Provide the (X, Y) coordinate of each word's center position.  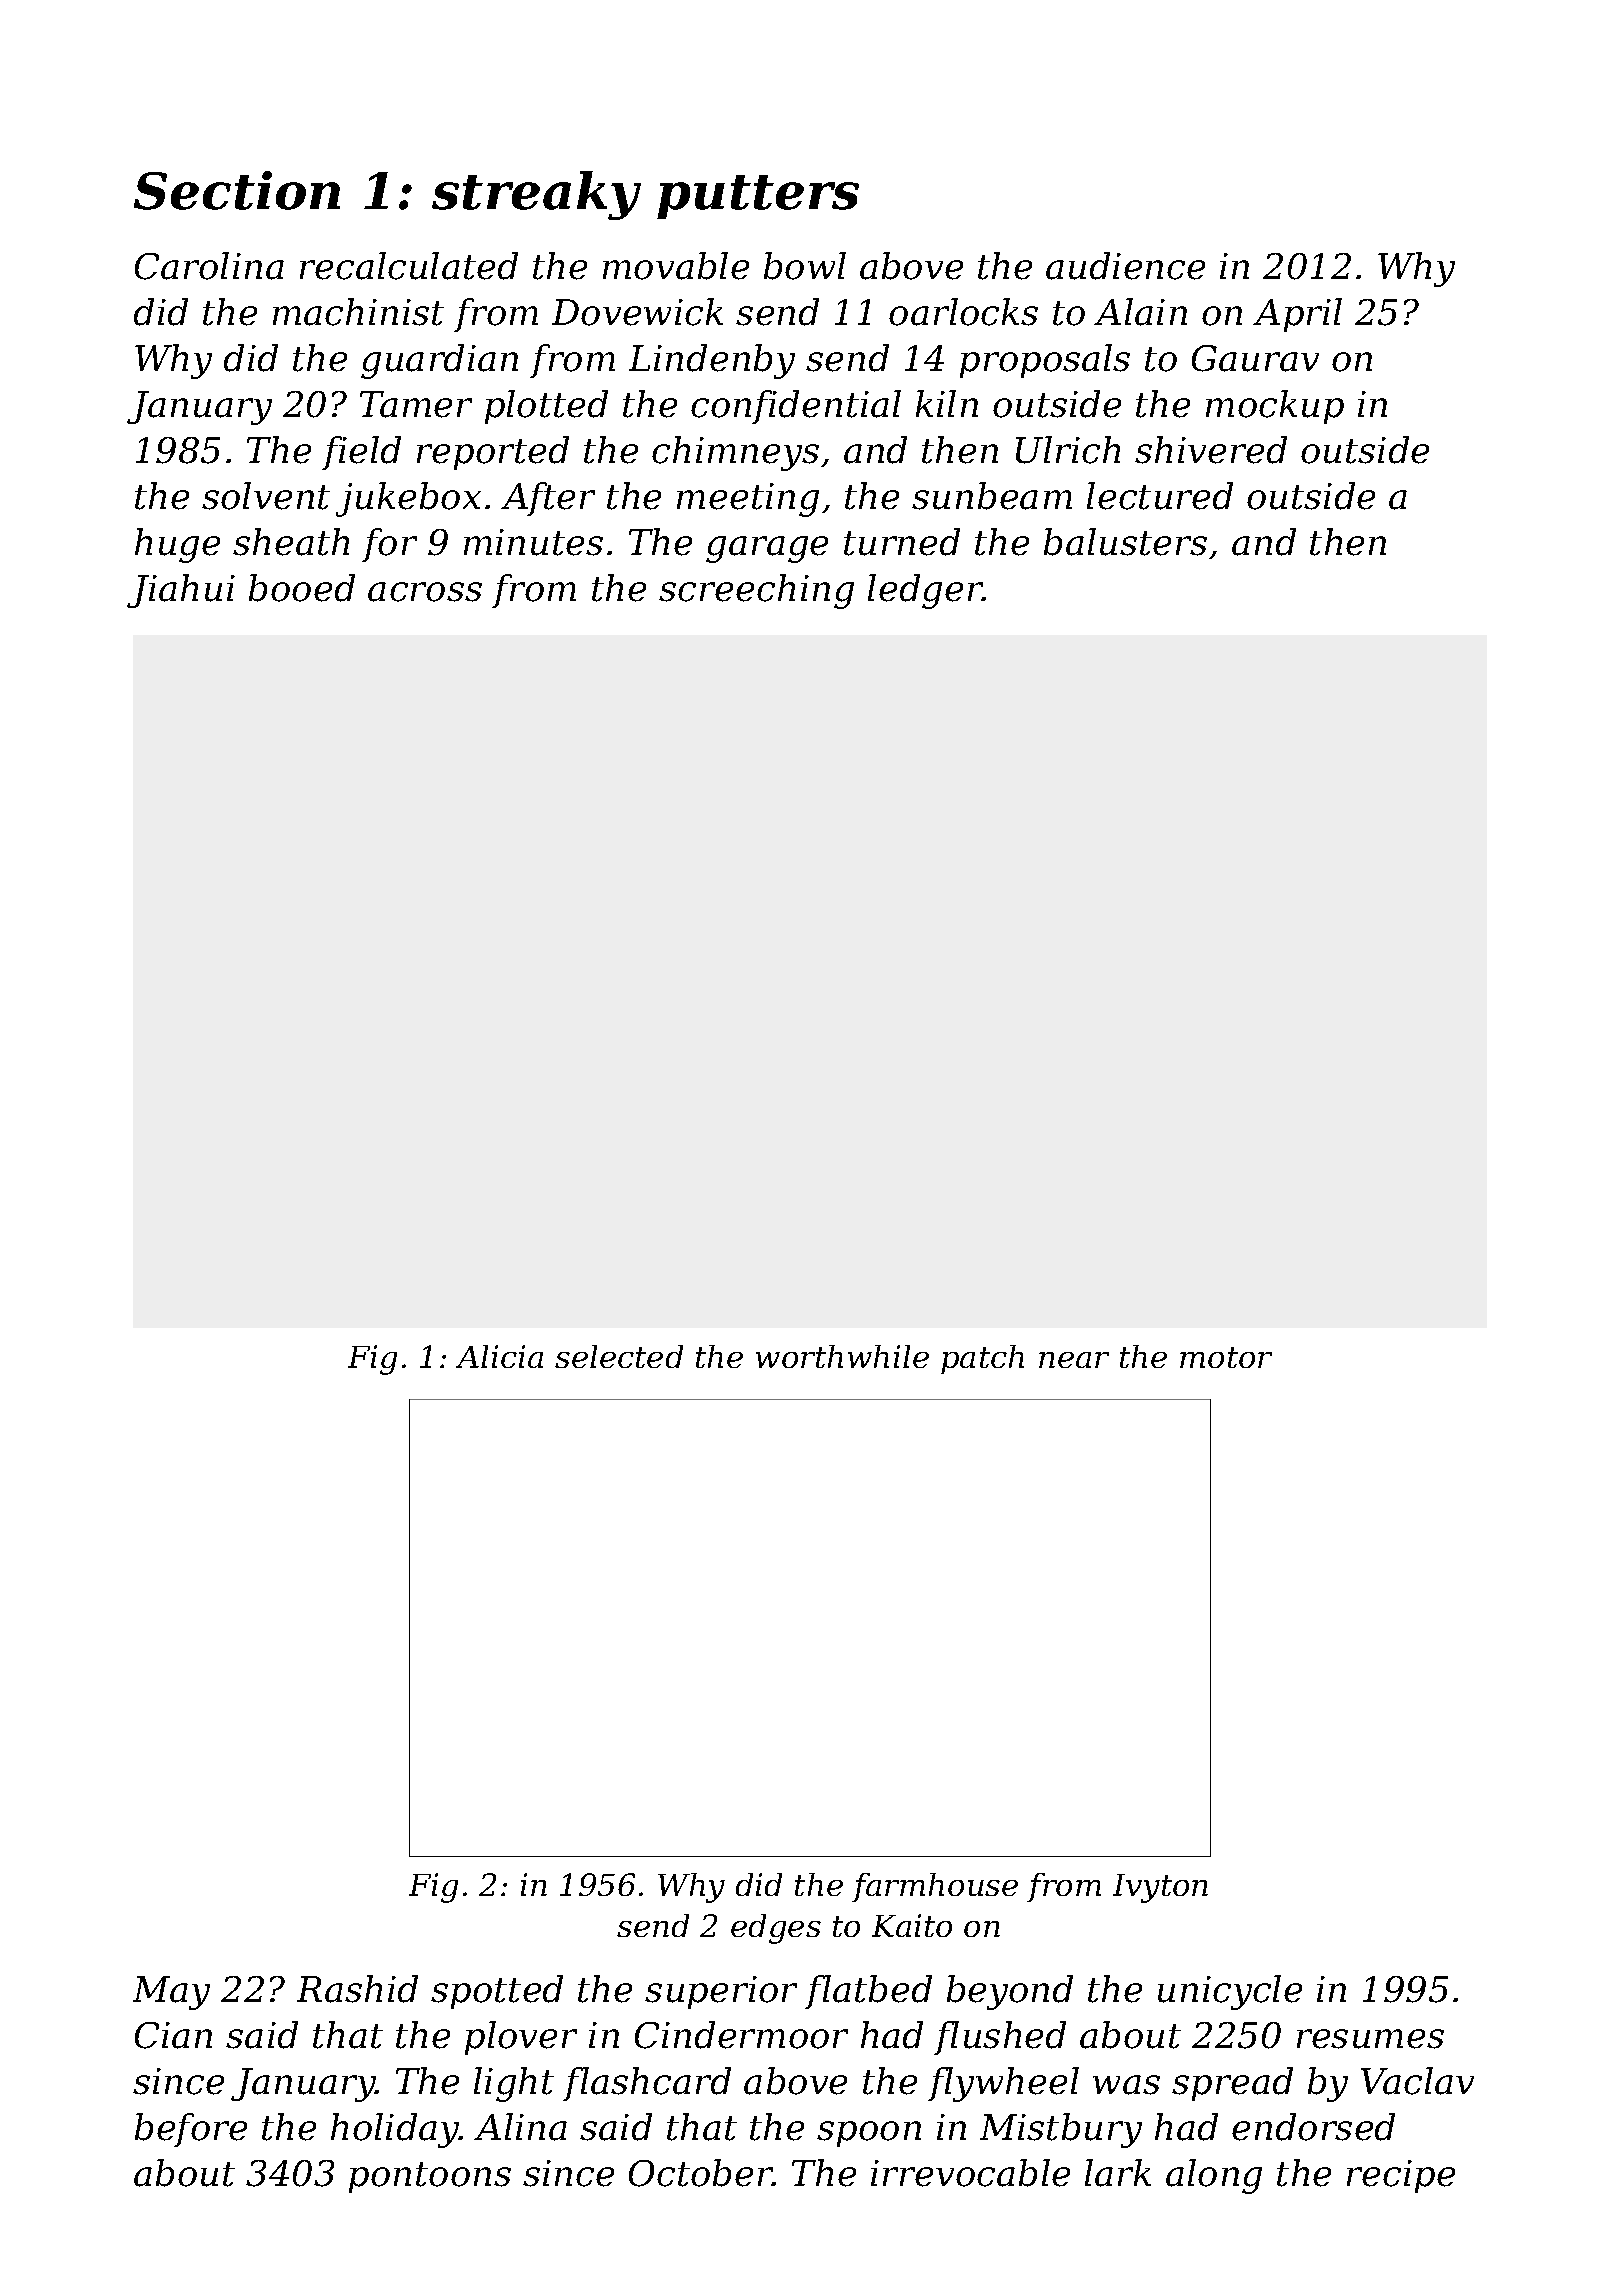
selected (619, 1356)
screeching (756, 591)
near (1074, 1360)
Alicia (499, 1356)
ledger (925, 591)
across (425, 592)
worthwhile (842, 1356)
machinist (358, 312)
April (1297, 315)
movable (676, 266)
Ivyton (1160, 1888)
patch (982, 1359)
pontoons (430, 2177)
